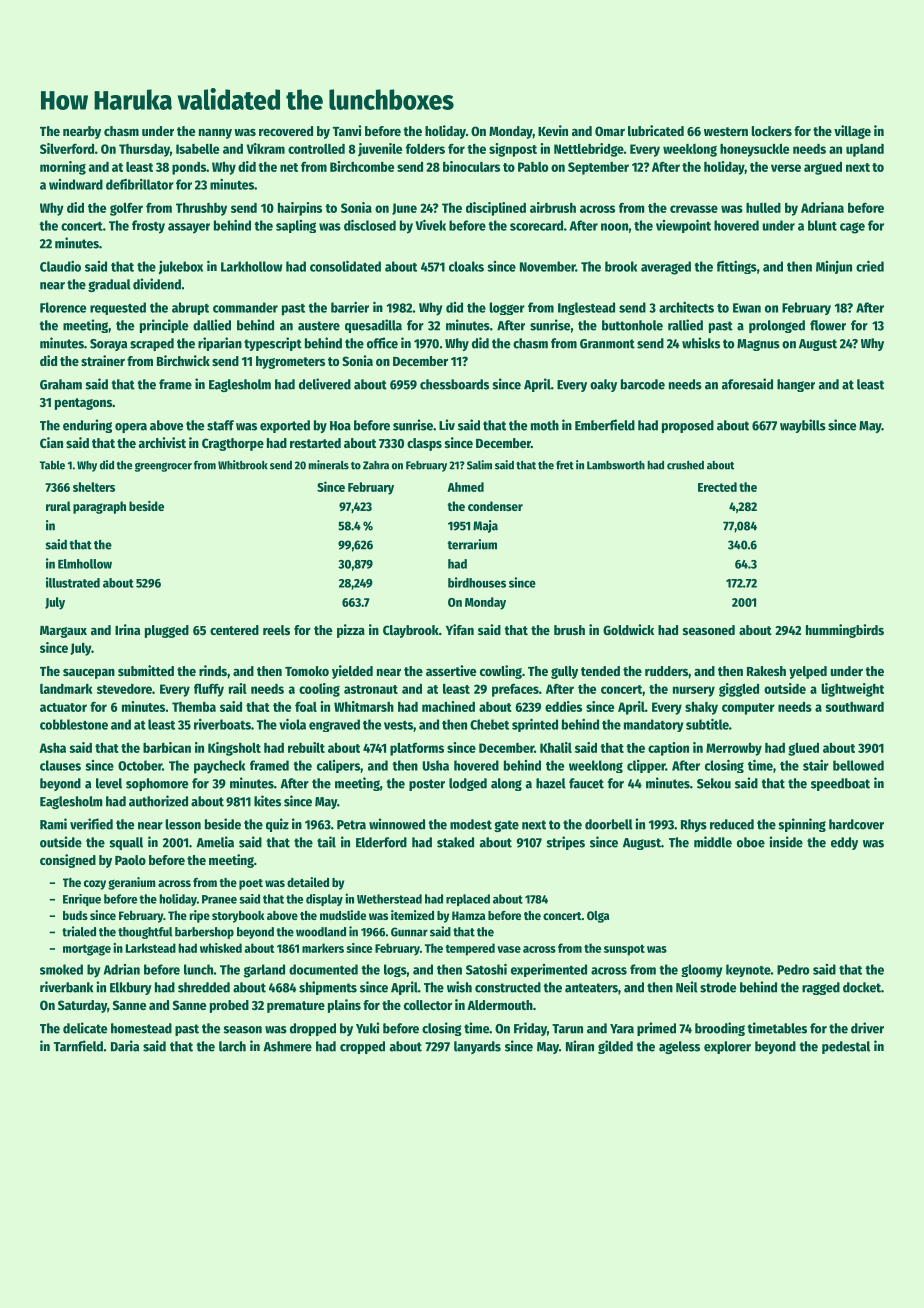 Image resolution: width=924 pixels, height=1308 pixels. I want to click on hummingbirds, so click(845, 631).
